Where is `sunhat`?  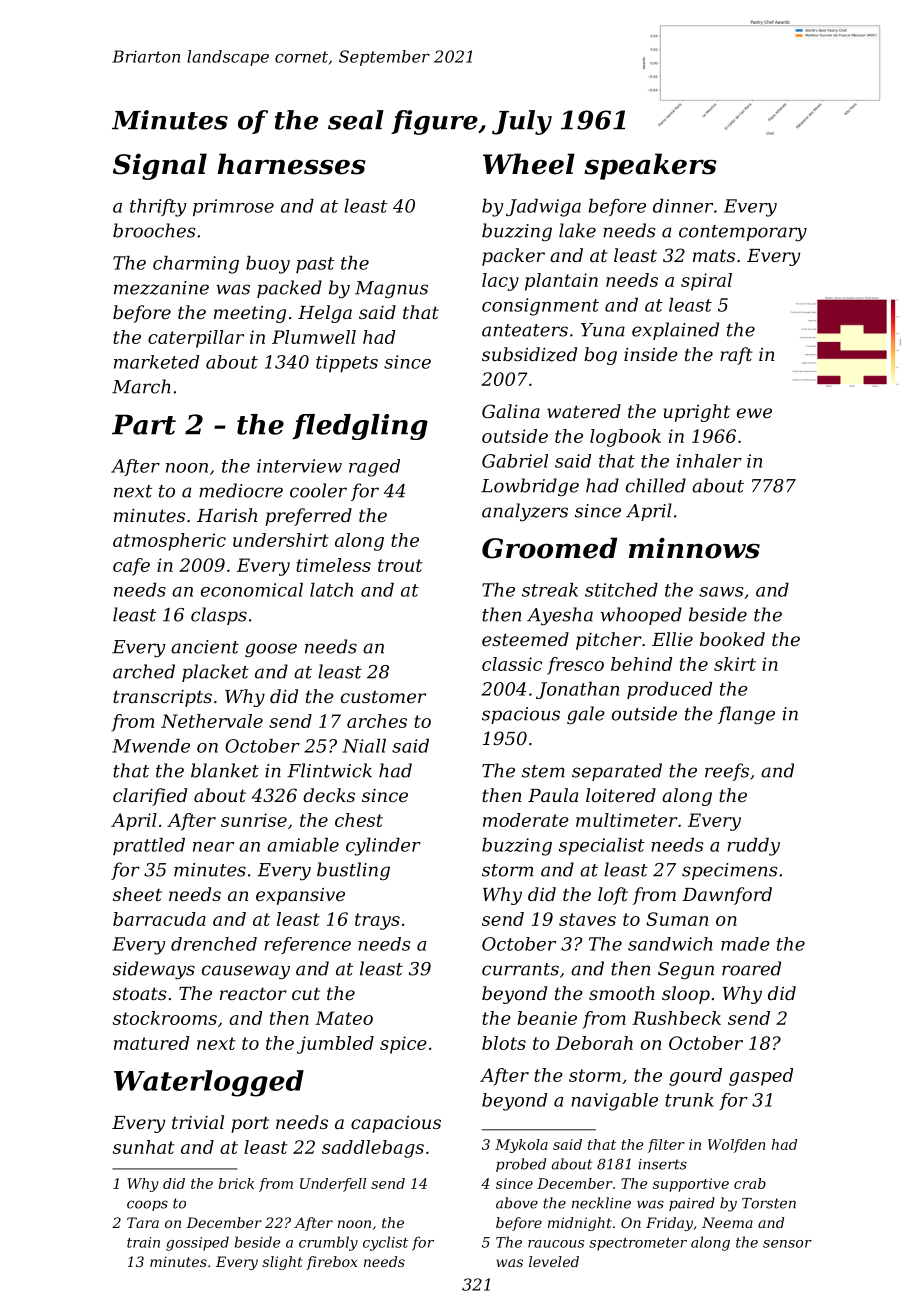 sunhat is located at coordinates (144, 1147).
